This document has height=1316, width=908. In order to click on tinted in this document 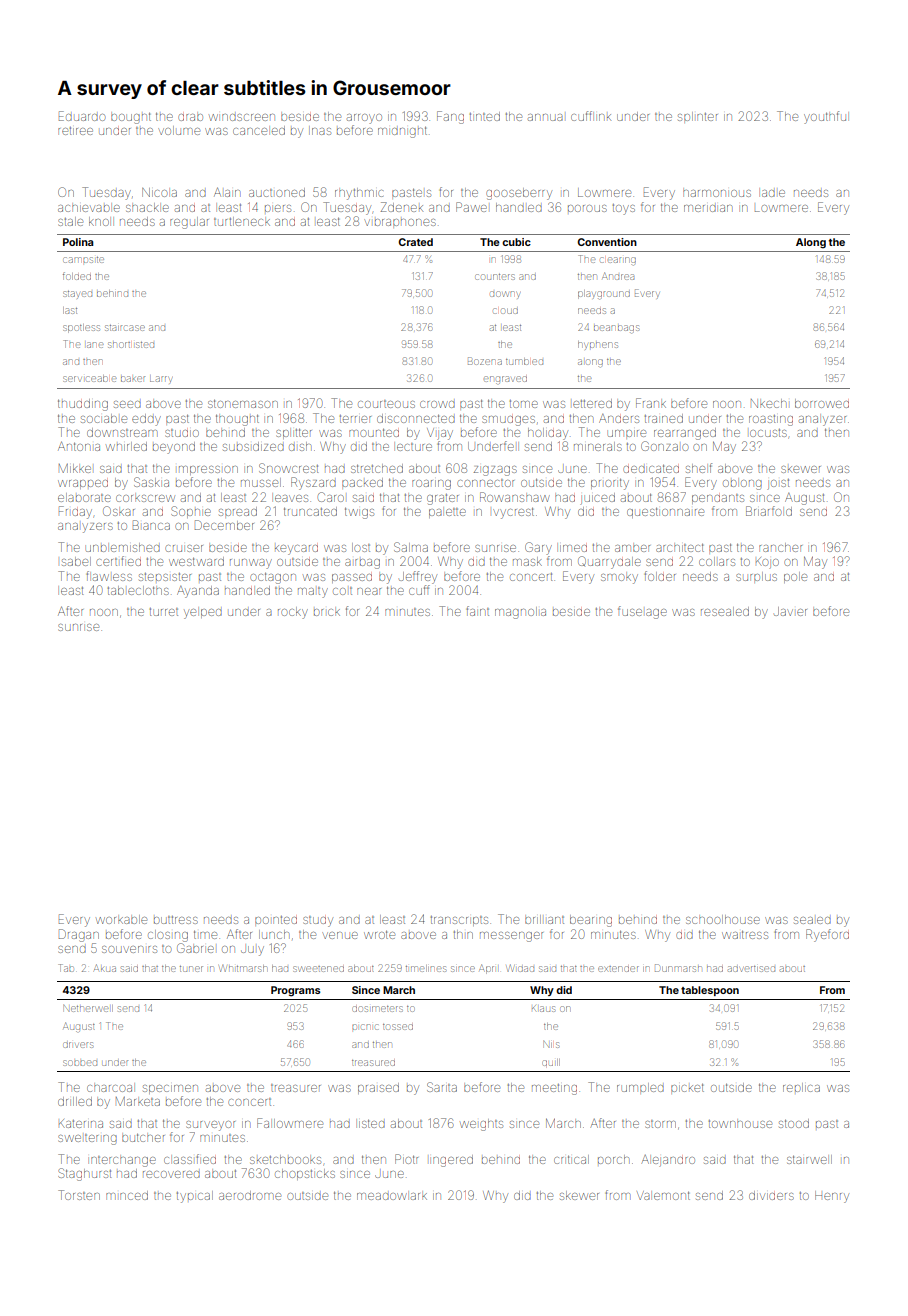, I will do `click(484, 116)`.
